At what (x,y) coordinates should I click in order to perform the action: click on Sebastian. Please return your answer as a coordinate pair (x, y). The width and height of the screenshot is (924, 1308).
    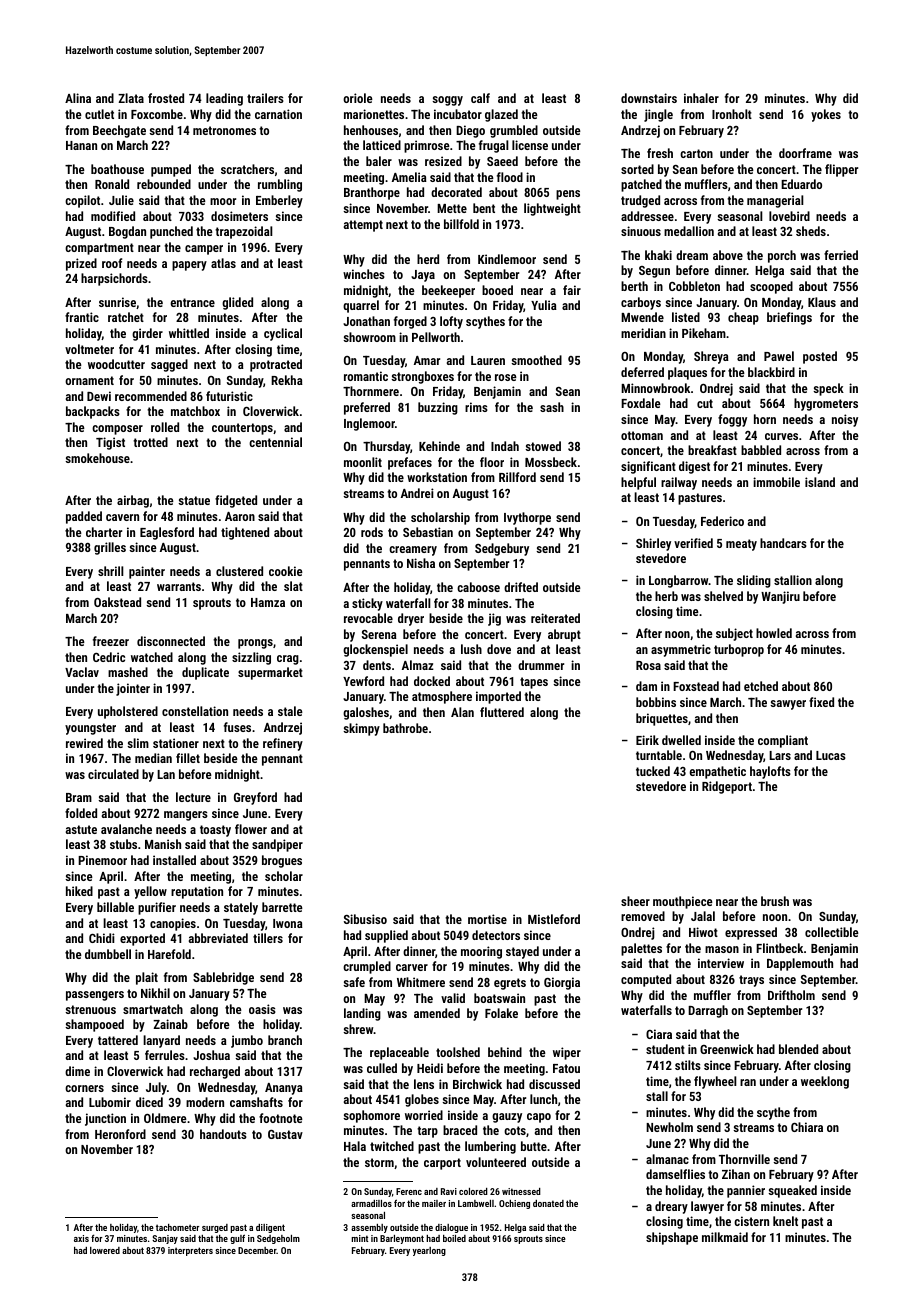
    Looking at the image, I should click on (428, 532).
